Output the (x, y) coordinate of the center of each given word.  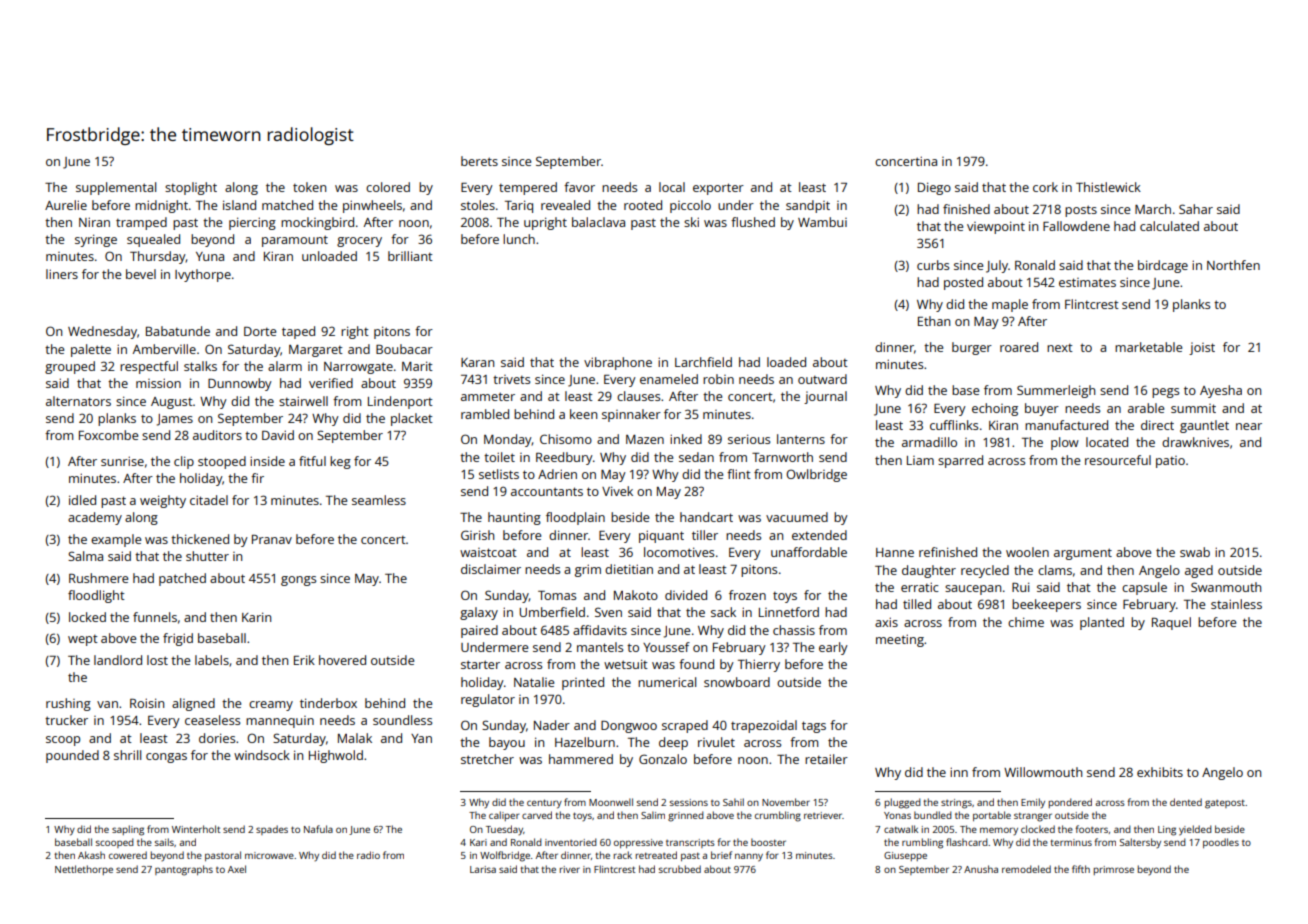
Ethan (934, 321)
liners (62, 274)
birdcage (1163, 266)
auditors (217, 435)
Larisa (483, 869)
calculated (1169, 226)
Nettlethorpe (84, 870)
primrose (1114, 870)
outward (822, 379)
